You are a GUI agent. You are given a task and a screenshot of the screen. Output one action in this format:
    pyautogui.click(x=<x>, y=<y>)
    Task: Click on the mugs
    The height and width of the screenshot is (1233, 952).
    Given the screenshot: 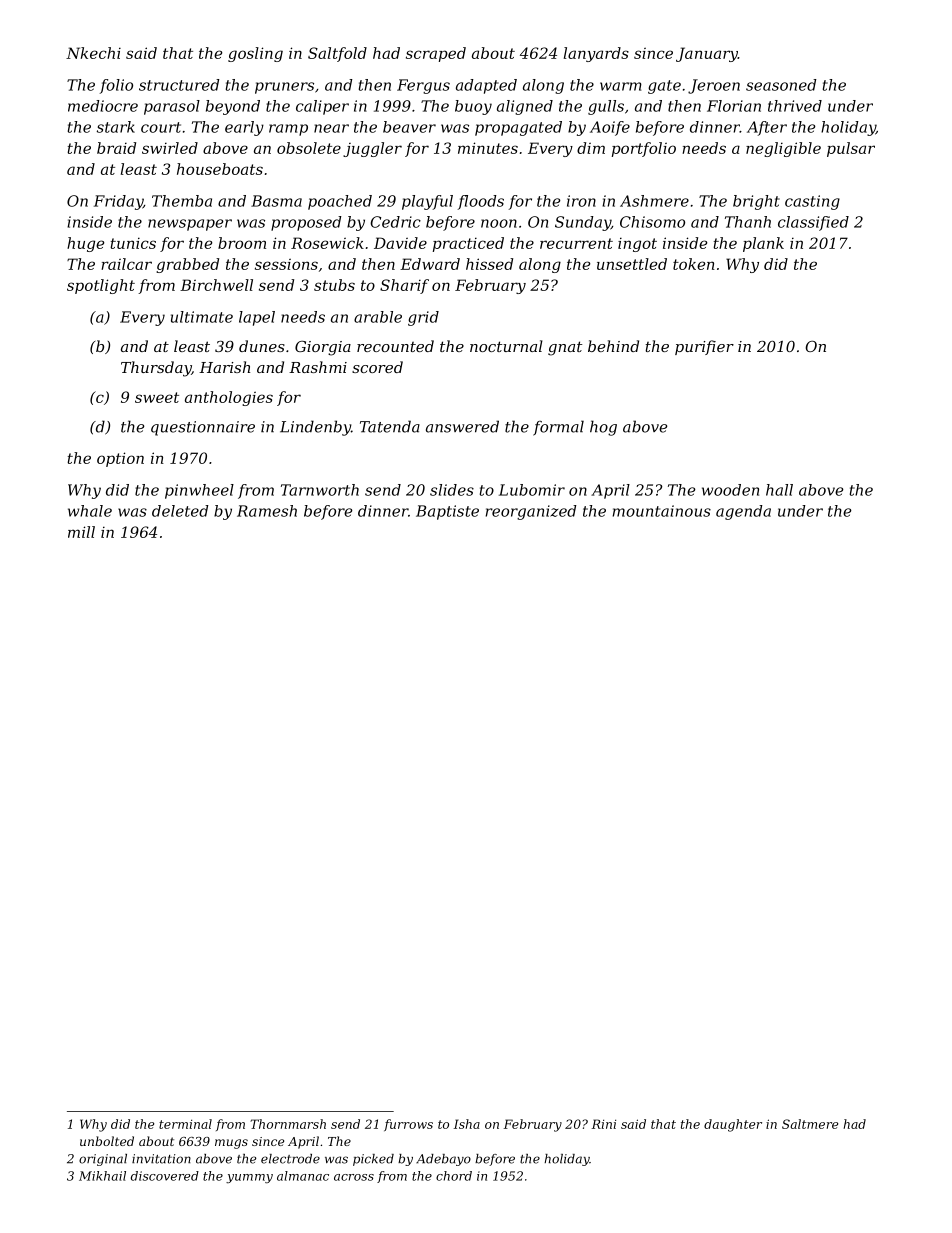 What is the action you would take?
    pyautogui.click(x=231, y=1144)
